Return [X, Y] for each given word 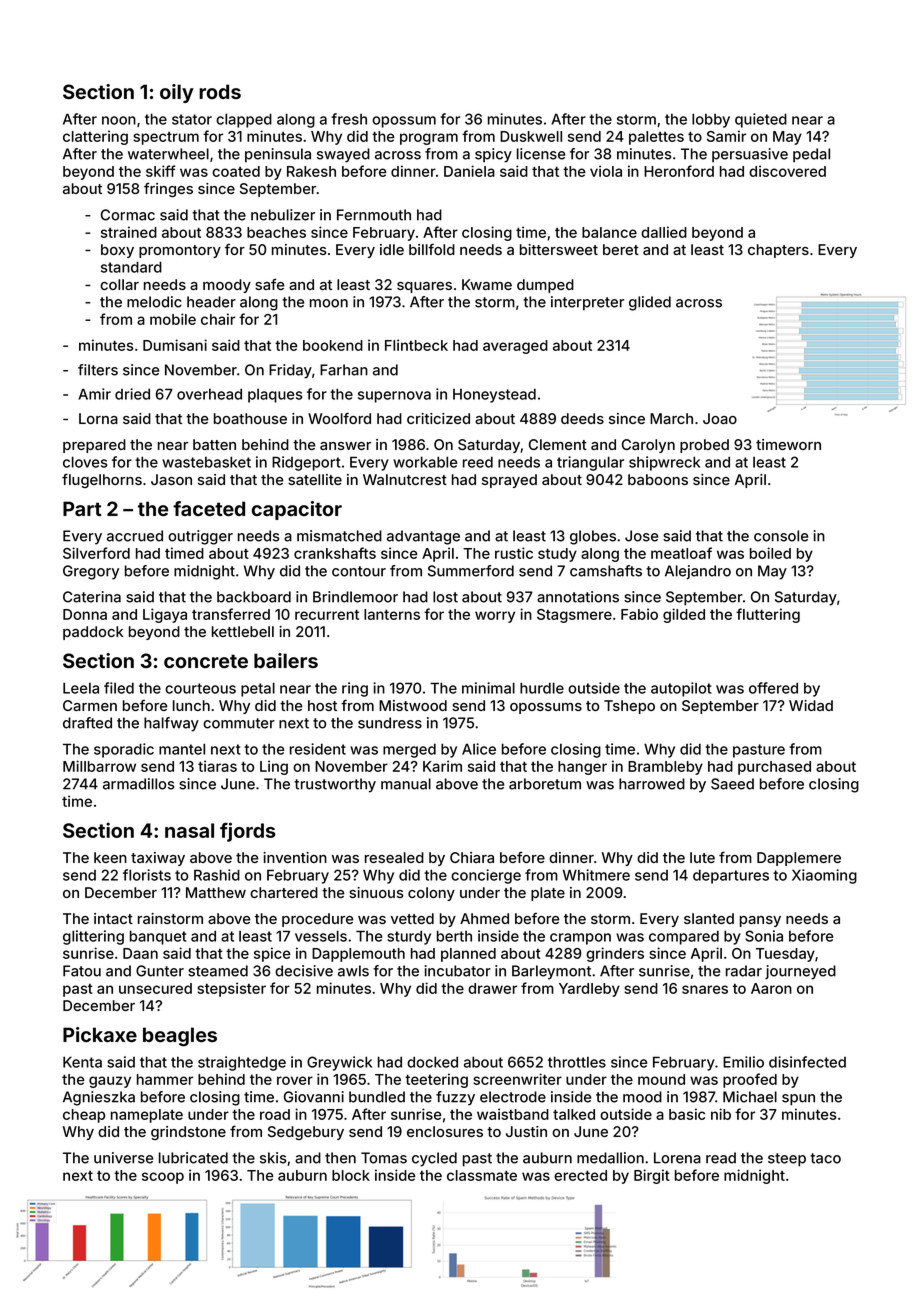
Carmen [90, 705]
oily [177, 93]
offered [773, 688]
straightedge [242, 1063]
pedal [811, 155]
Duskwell [531, 136]
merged [409, 750]
